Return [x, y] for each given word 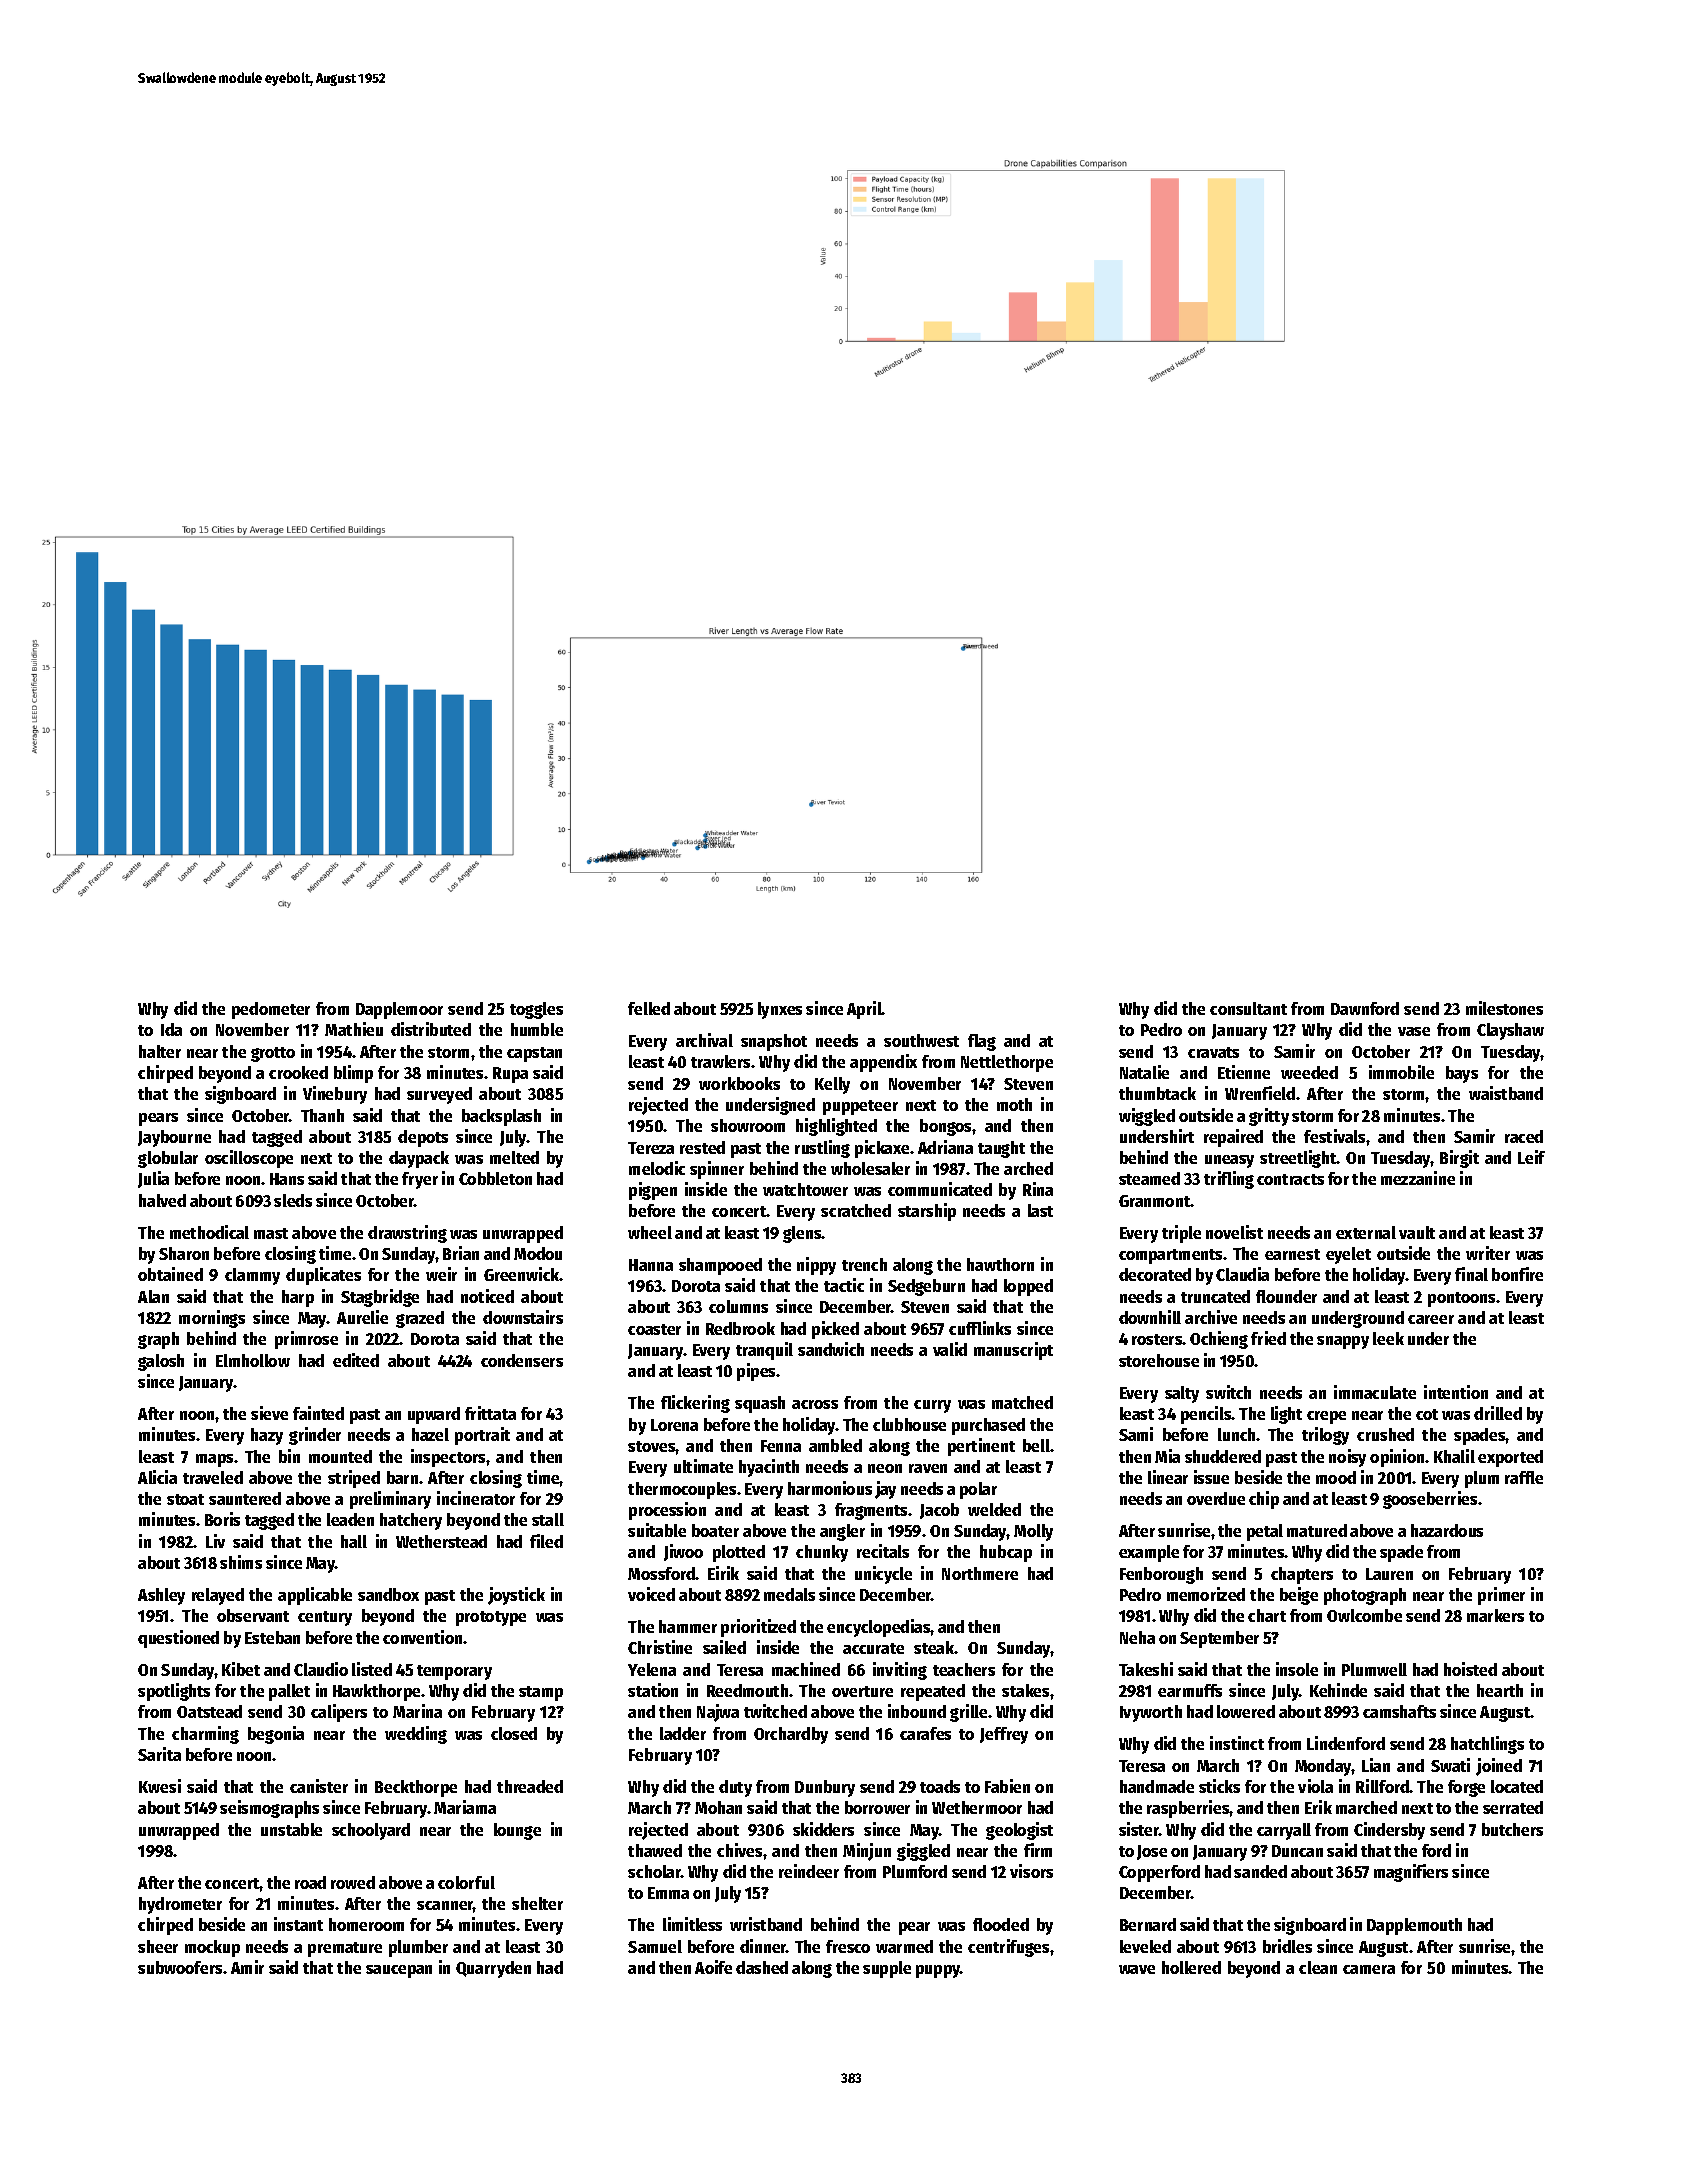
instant [298, 1924]
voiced [651, 1594]
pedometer [271, 1010]
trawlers [721, 1061]
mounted [340, 1456]
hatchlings [1487, 1745]
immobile [1401, 1072]
